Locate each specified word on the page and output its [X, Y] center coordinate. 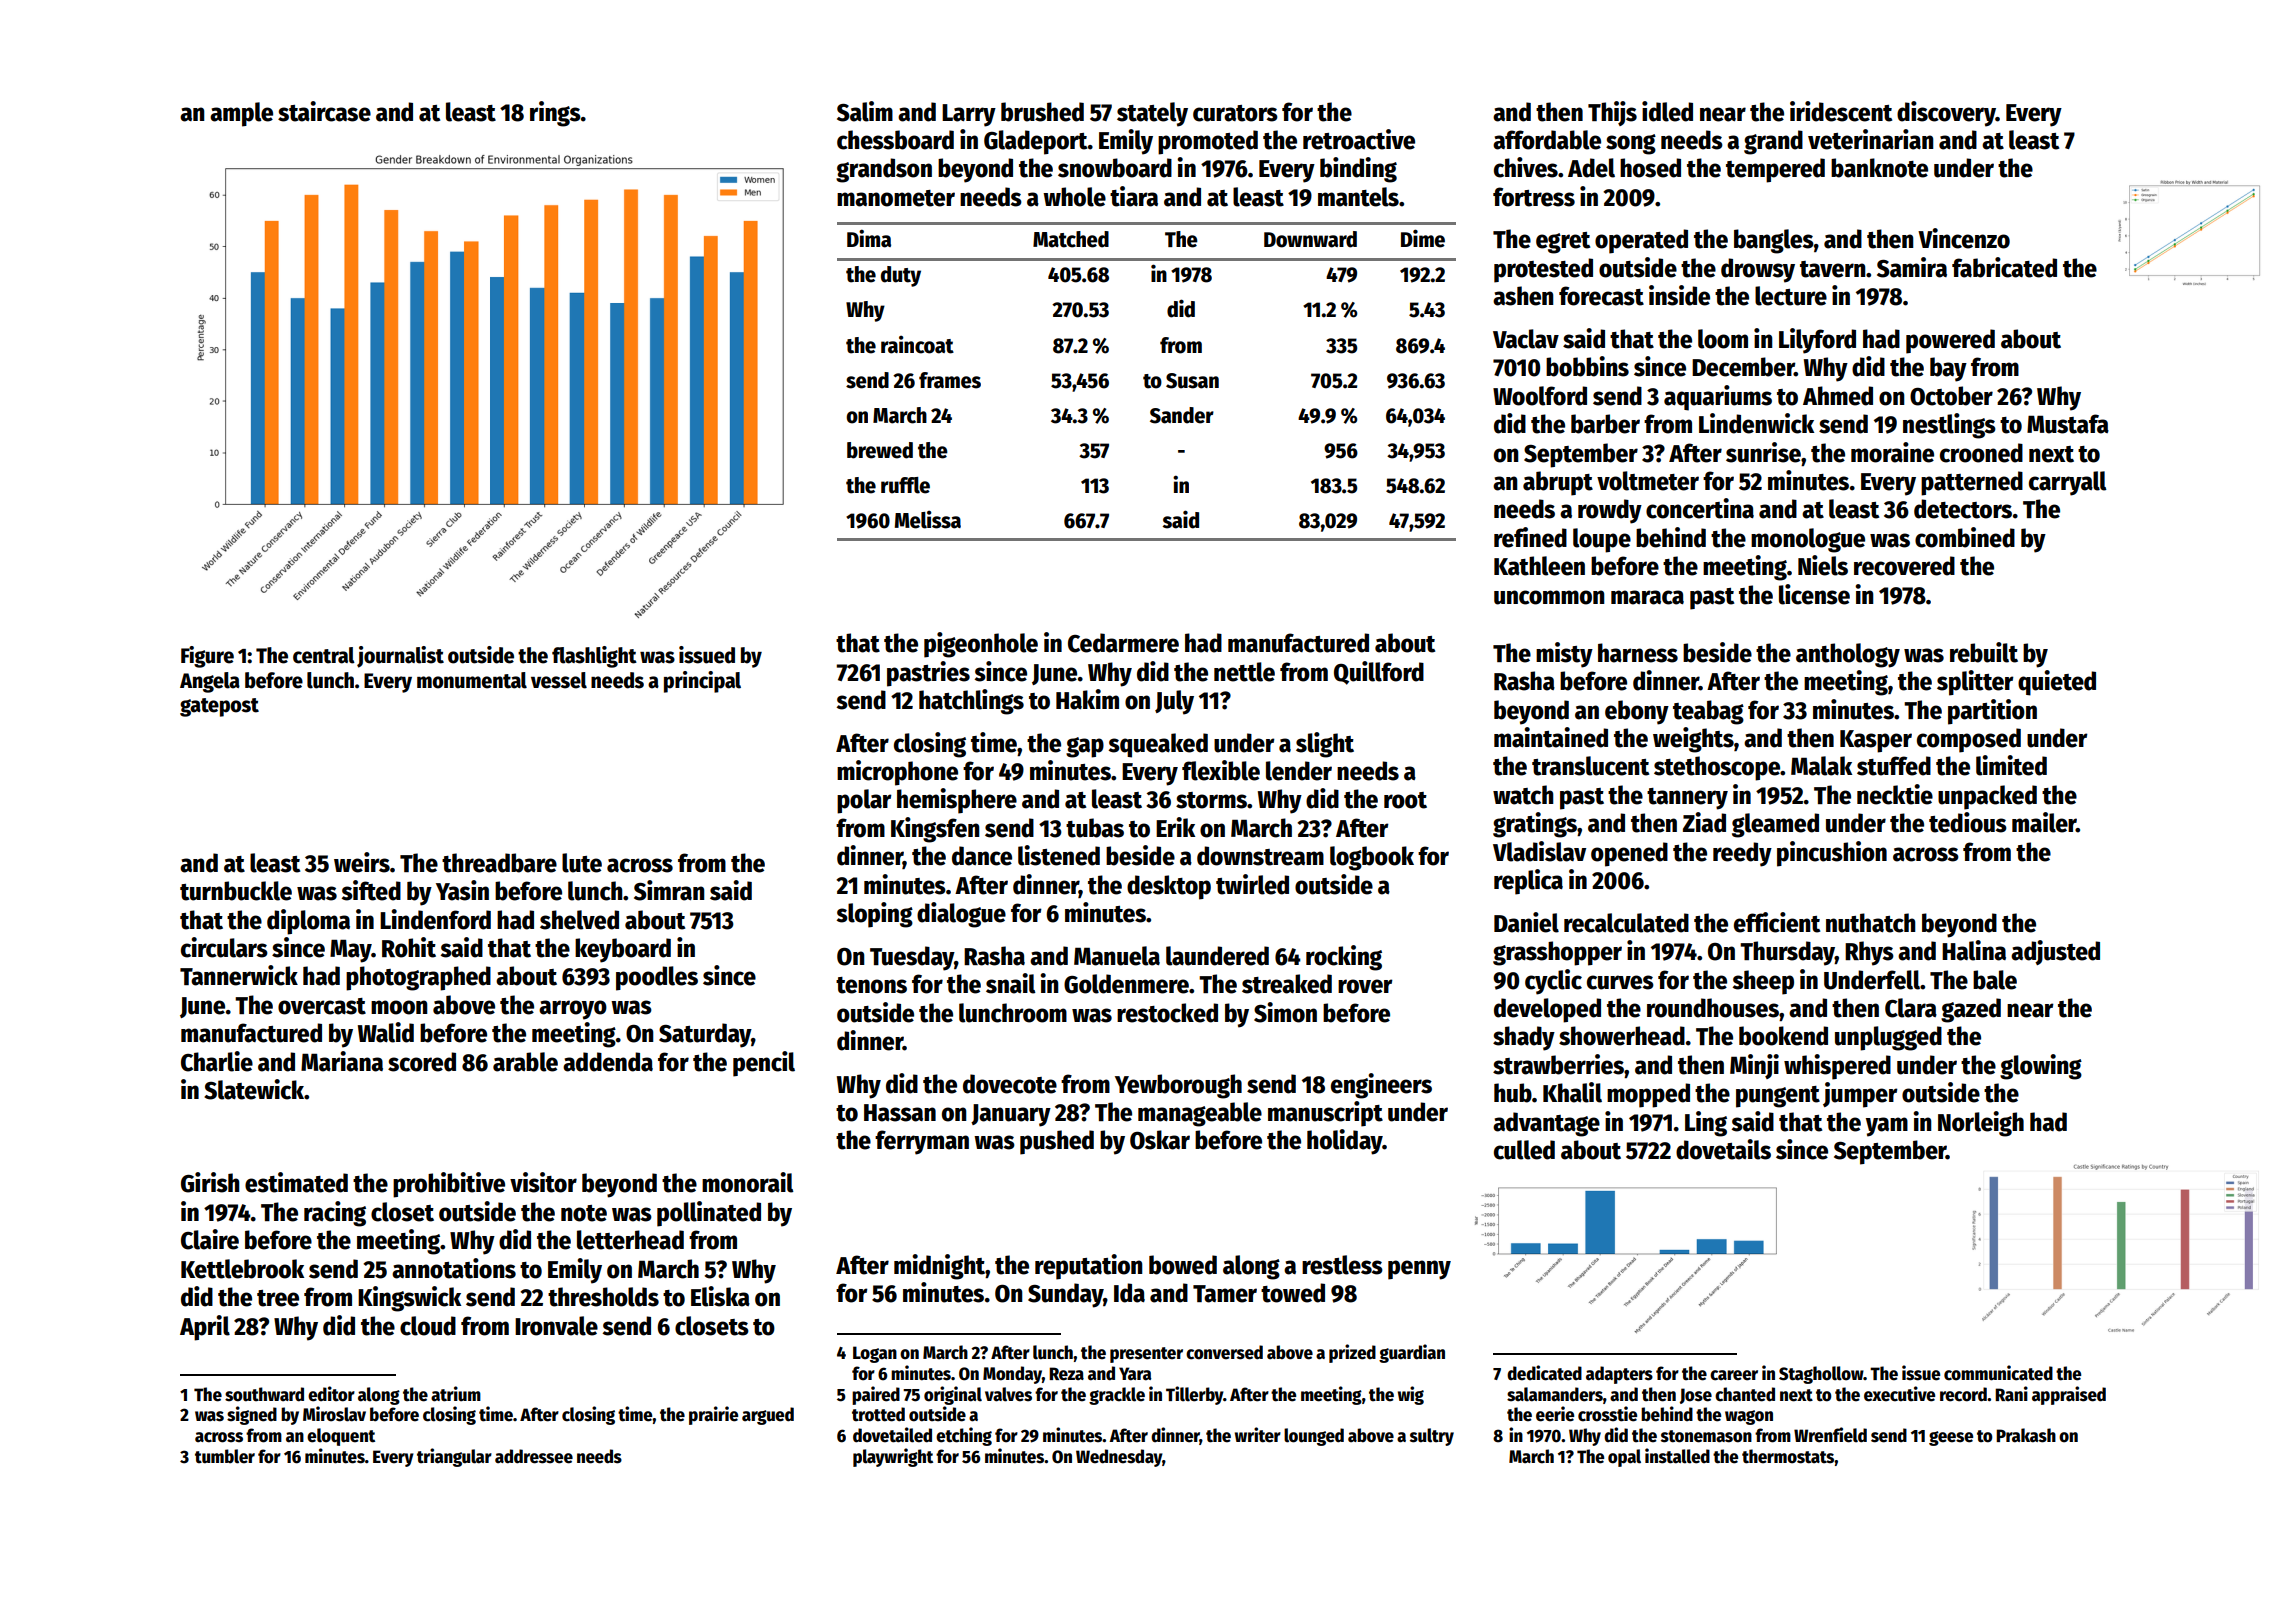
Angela [210, 682]
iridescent [1841, 111]
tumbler [225, 1456]
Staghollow [1821, 1375]
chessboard [895, 140]
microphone [897, 773]
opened [1629, 854]
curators [1235, 113]
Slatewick [254, 1089]
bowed [1183, 1265]
